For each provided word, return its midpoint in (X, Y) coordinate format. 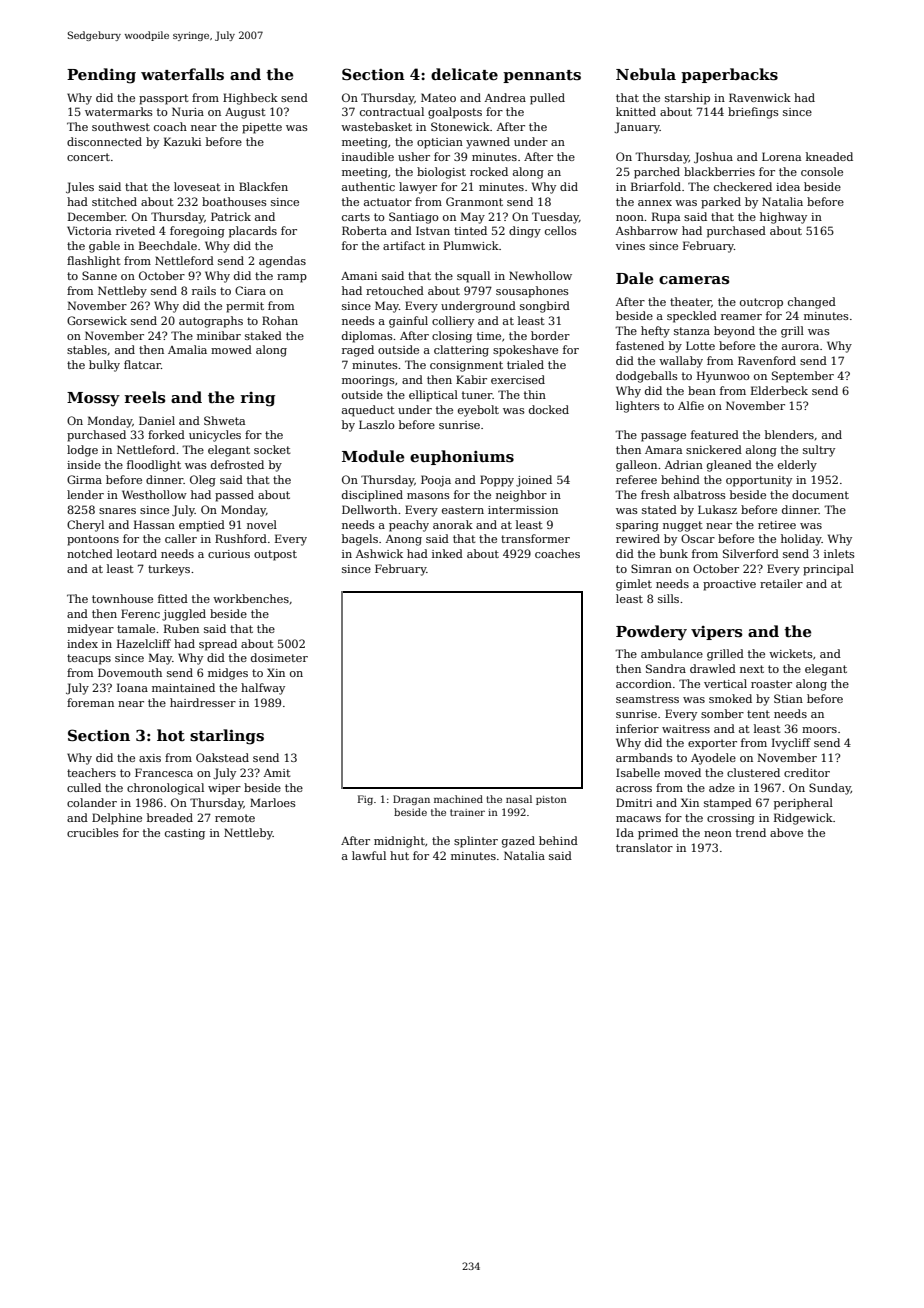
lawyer (418, 188)
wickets (791, 653)
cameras (694, 280)
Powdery (651, 633)
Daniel (157, 420)
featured (715, 434)
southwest (121, 126)
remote (235, 818)
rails (204, 290)
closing (452, 337)
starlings (227, 737)
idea (788, 186)
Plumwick (471, 245)
